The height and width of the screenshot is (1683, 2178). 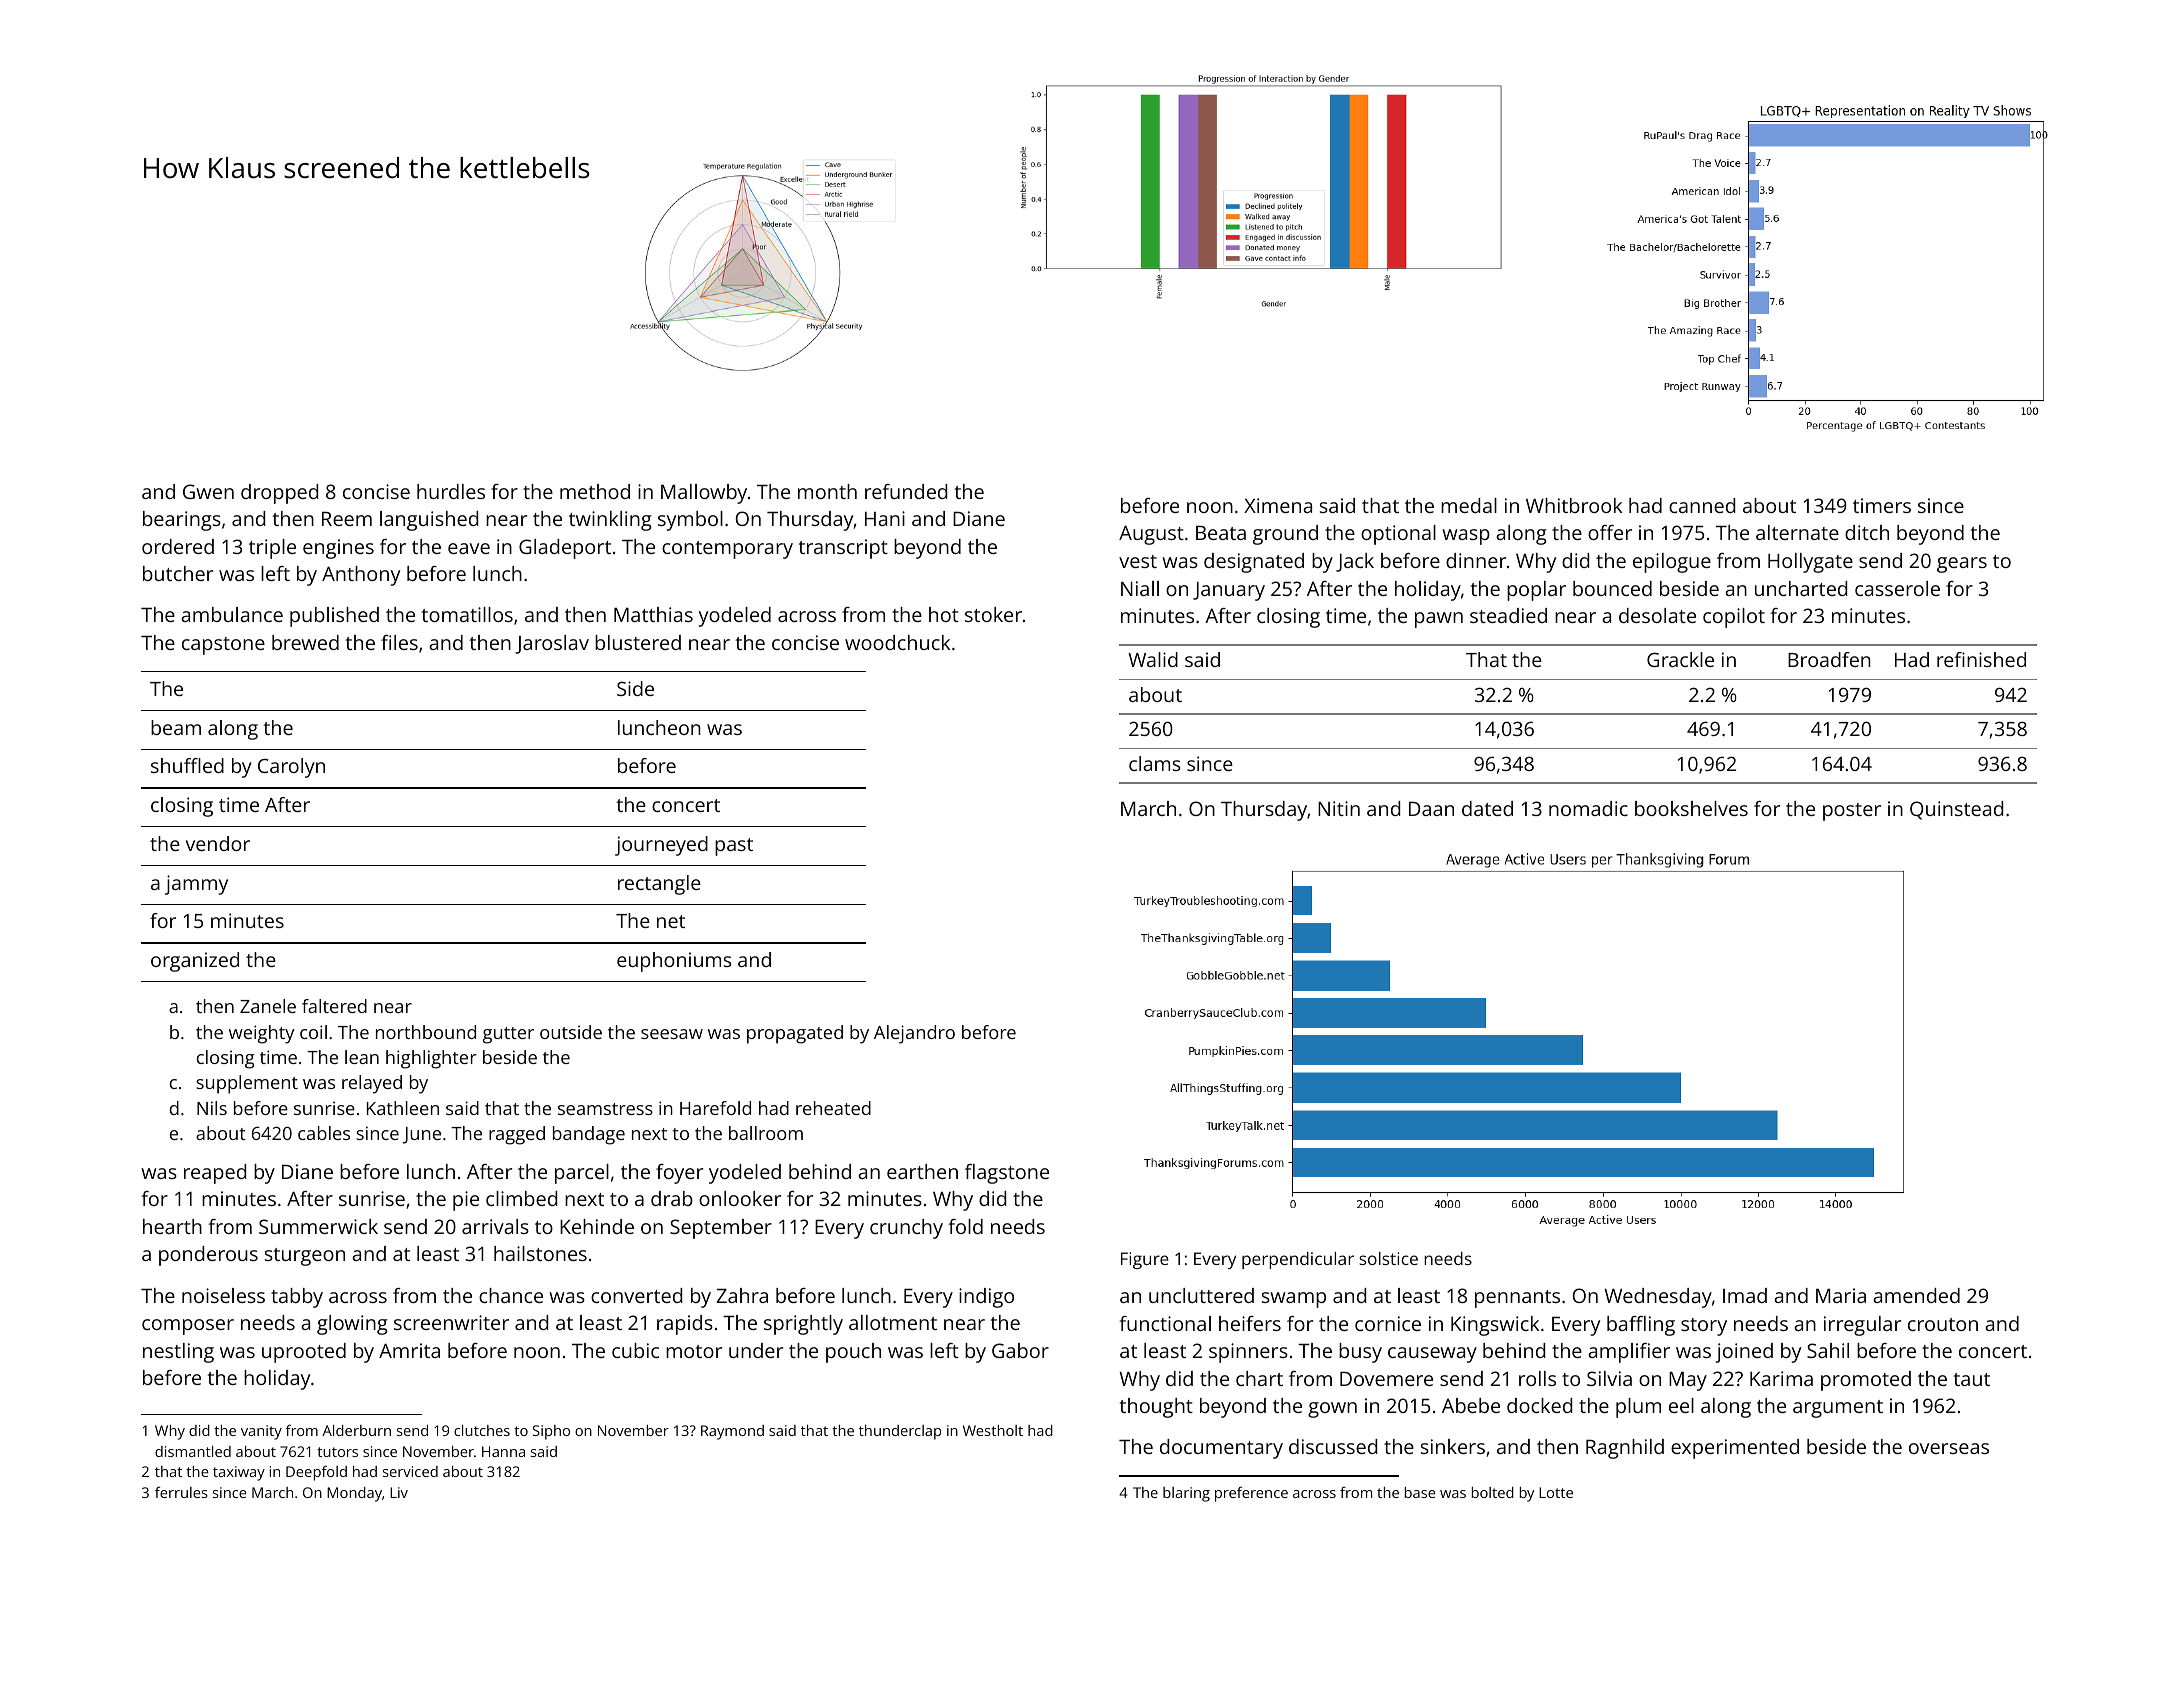 What do you see at coordinates (1154, 763) in the screenshot?
I see `clams` at bounding box center [1154, 763].
